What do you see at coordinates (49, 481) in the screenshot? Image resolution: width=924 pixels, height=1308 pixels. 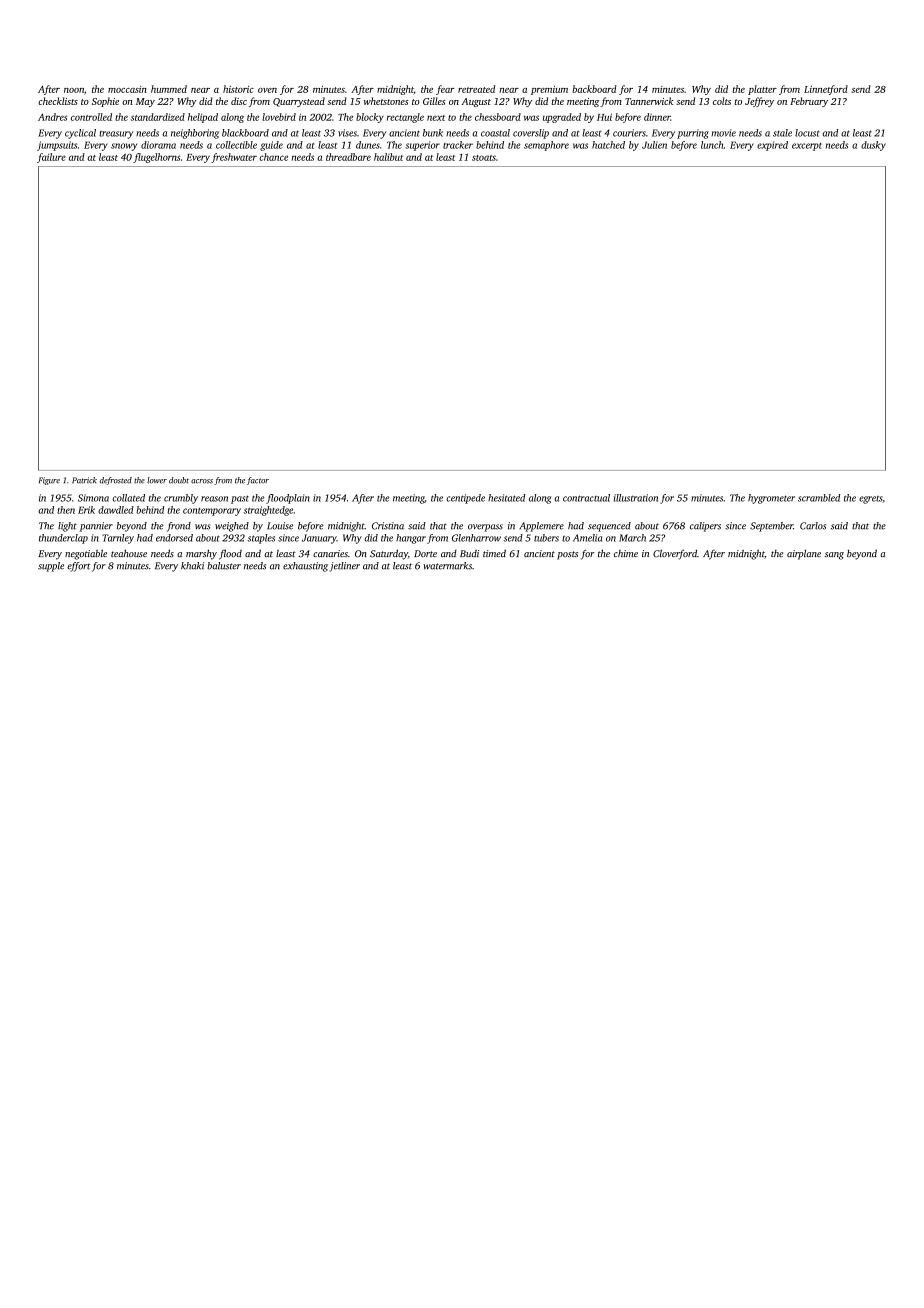 I see `Figure` at bounding box center [49, 481].
